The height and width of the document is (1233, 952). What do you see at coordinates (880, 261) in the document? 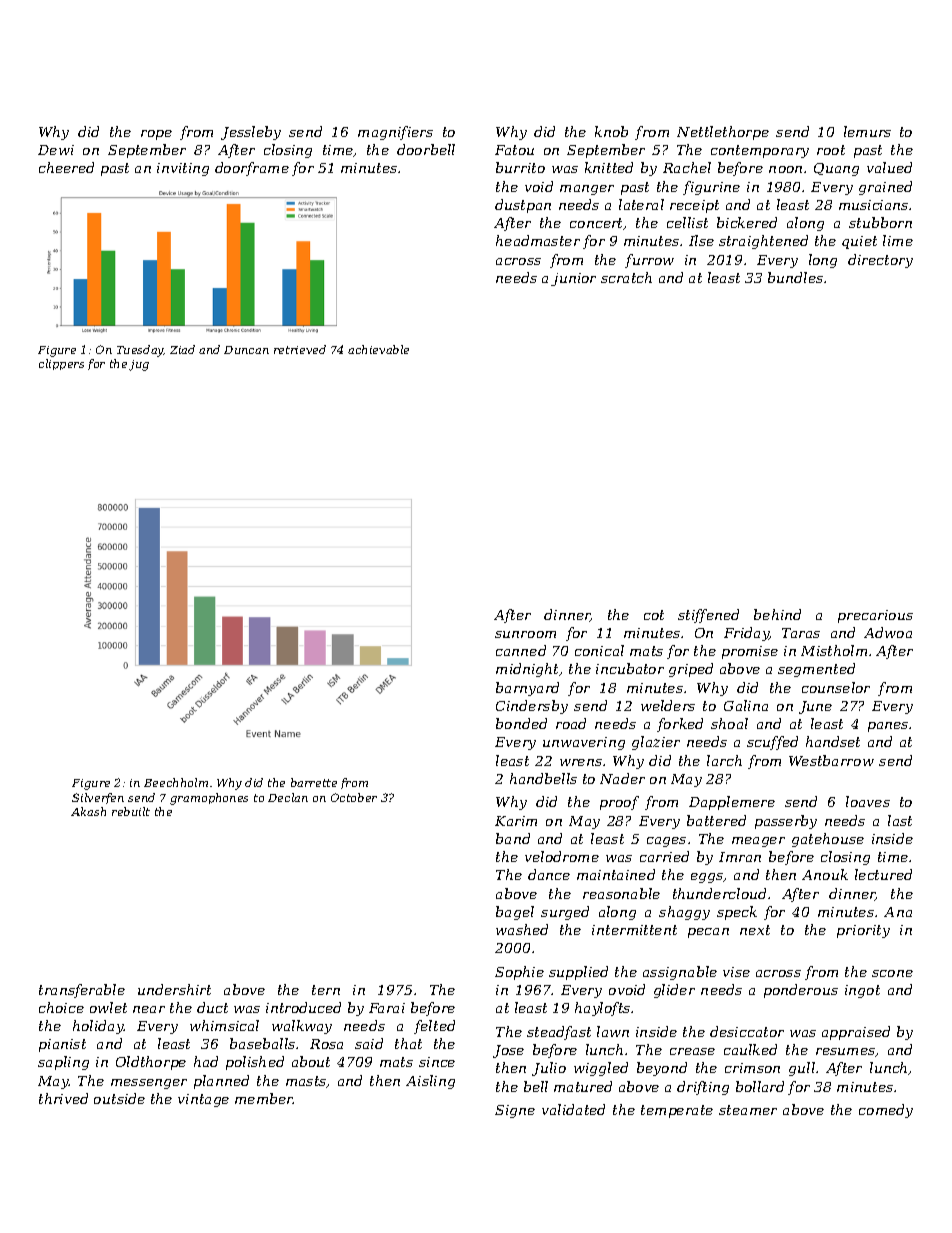
I see `directory` at bounding box center [880, 261].
